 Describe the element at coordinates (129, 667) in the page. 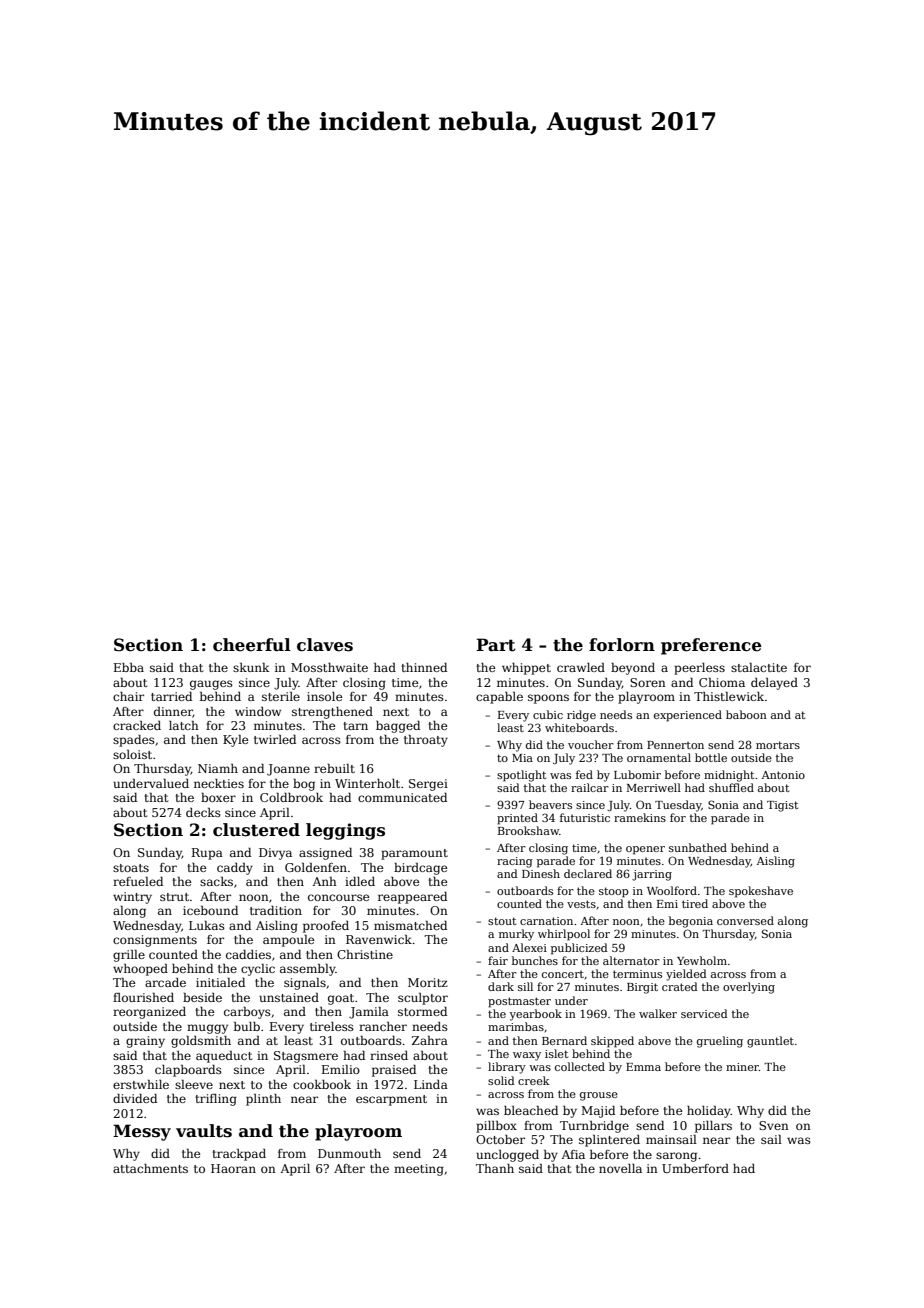

I see `Ebba` at that location.
